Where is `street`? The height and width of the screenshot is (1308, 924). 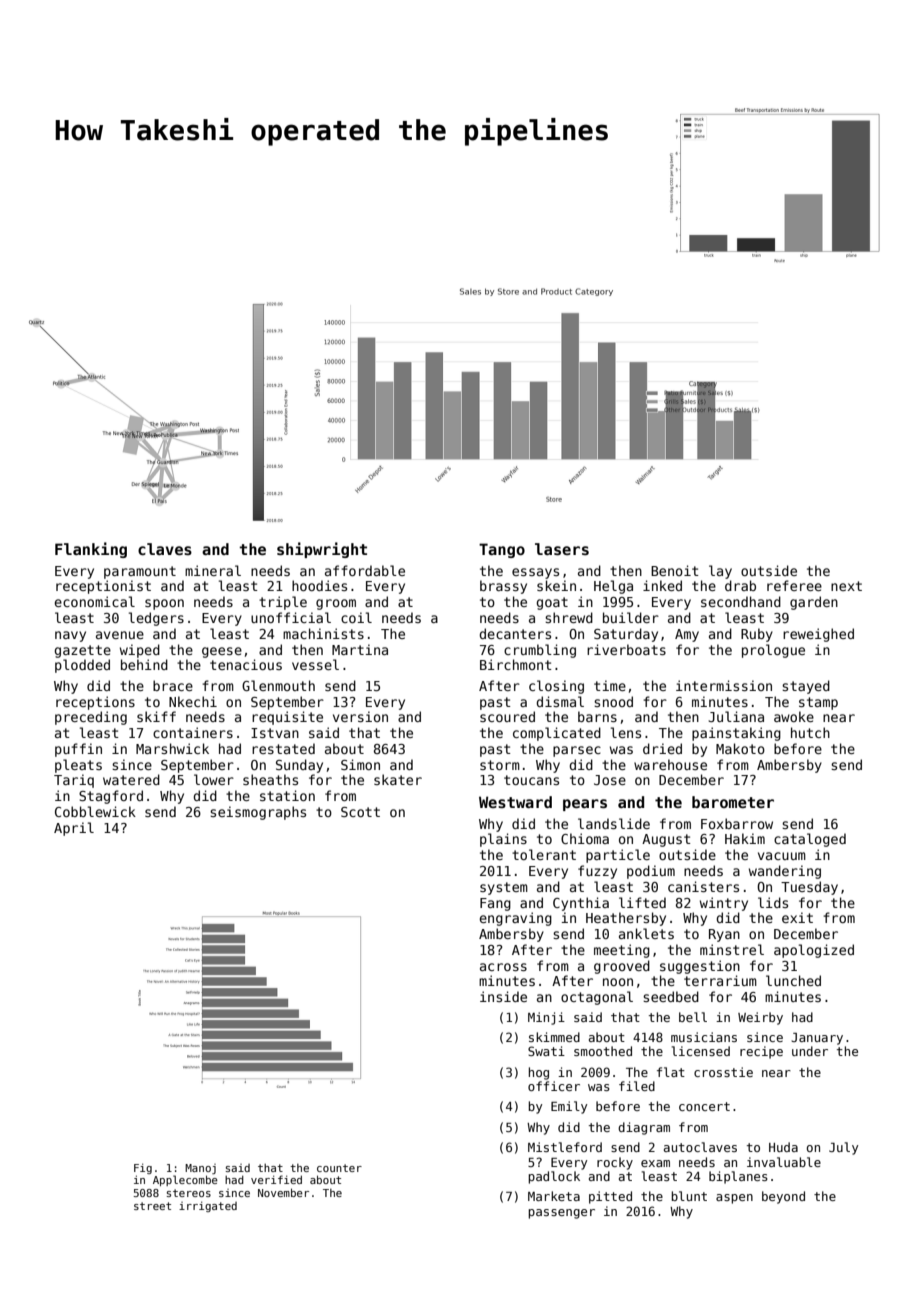 street is located at coordinates (152, 1206).
